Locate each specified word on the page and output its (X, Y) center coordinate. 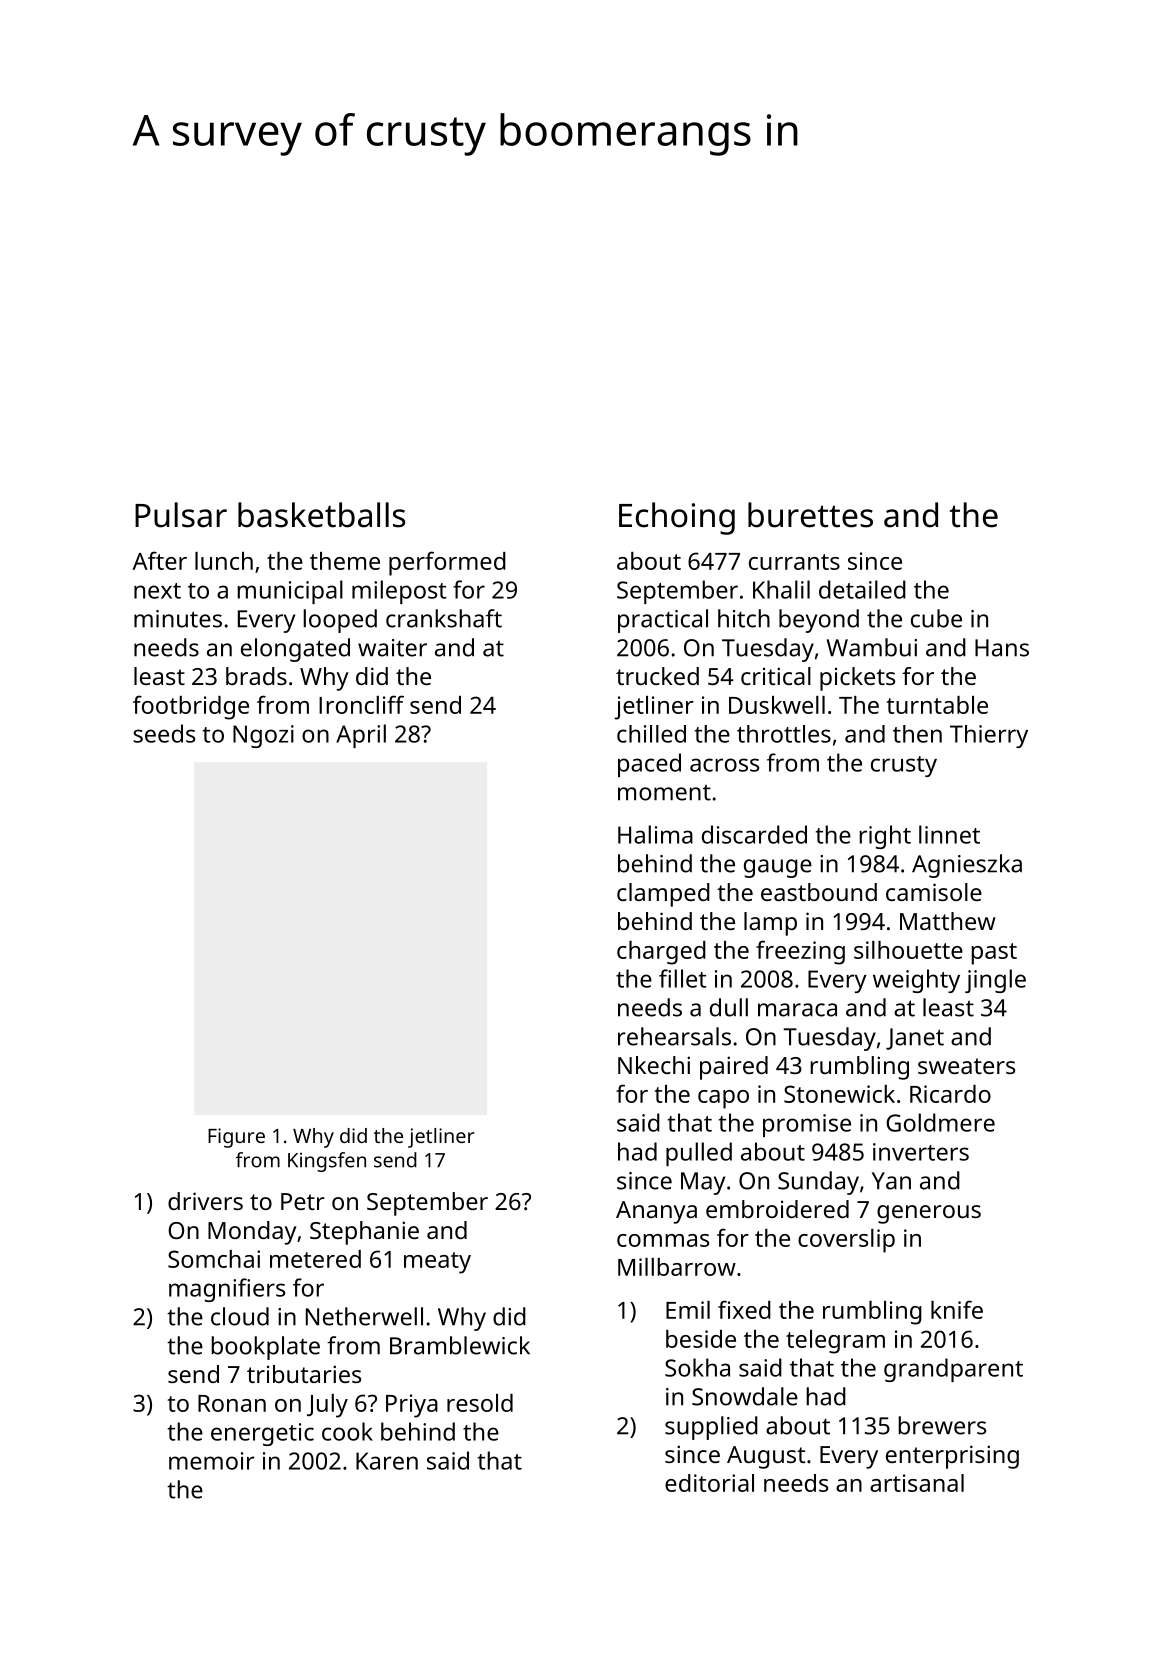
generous (929, 1214)
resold (480, 1403)
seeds (164, 733)
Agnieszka (967, 866)
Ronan (232, 1403)
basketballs (321, 515)
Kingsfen (327, 1162)
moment (664, 793)
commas (663, 1240)
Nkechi (654, 1065)
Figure (236, 1138)
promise (807, 1125)
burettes (810, 515)
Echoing (677, 518)
